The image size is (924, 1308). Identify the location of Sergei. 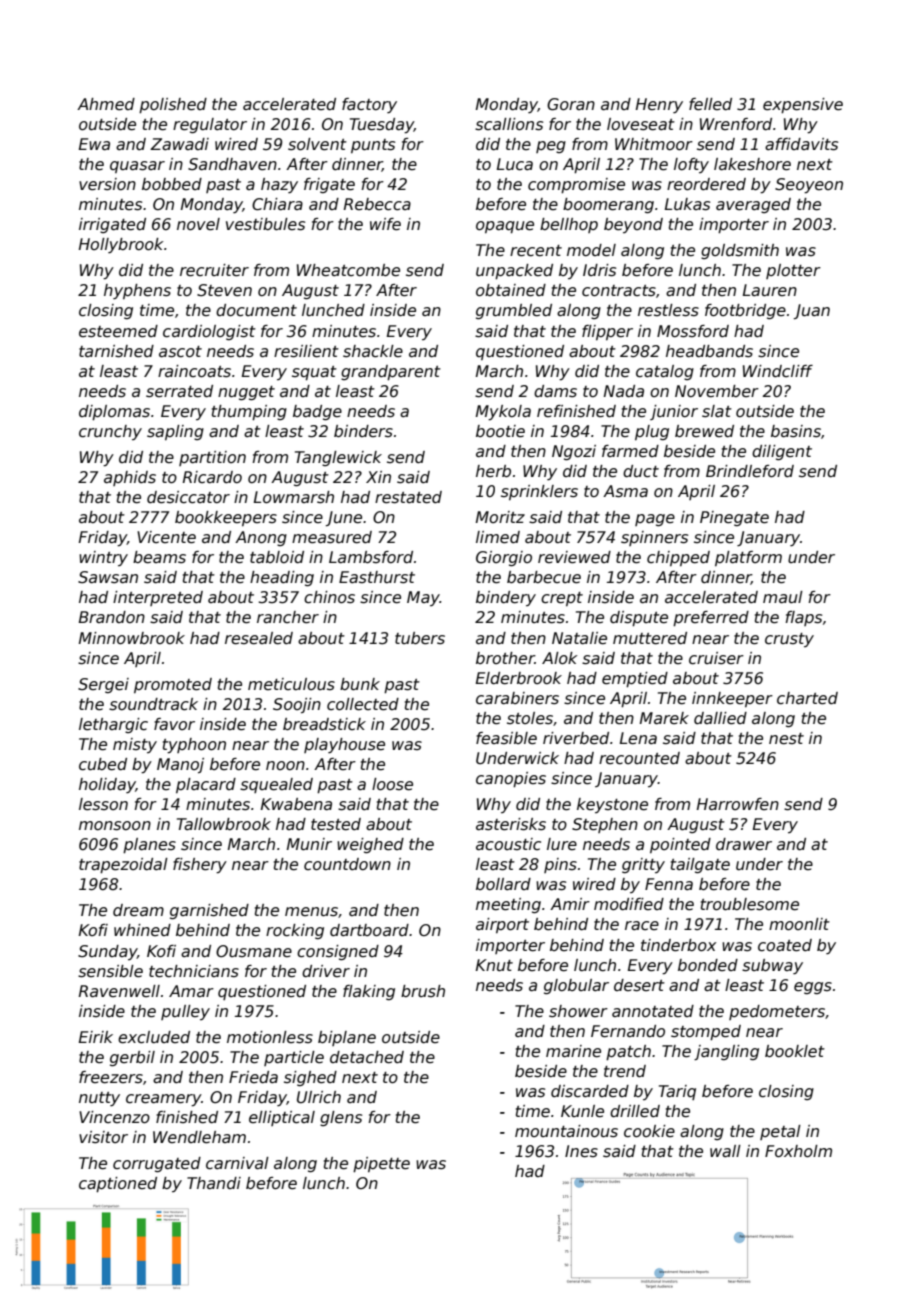
(103, 685).
